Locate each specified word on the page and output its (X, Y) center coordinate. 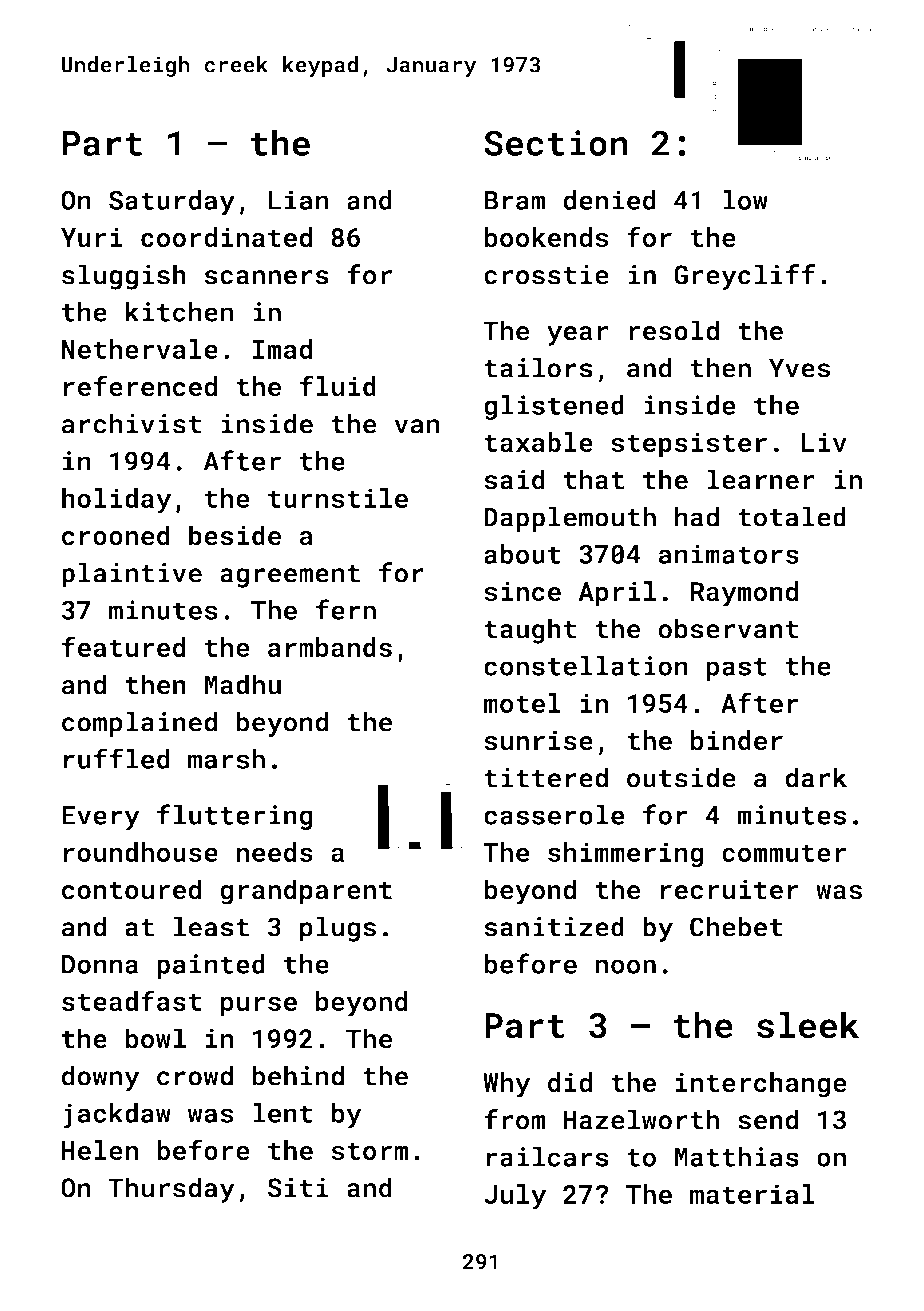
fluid (338, 386)
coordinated (226, 237)
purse (259, 1006)
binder (737, 740)
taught (530, 631)
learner (761, 479)
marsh (226, 759)
